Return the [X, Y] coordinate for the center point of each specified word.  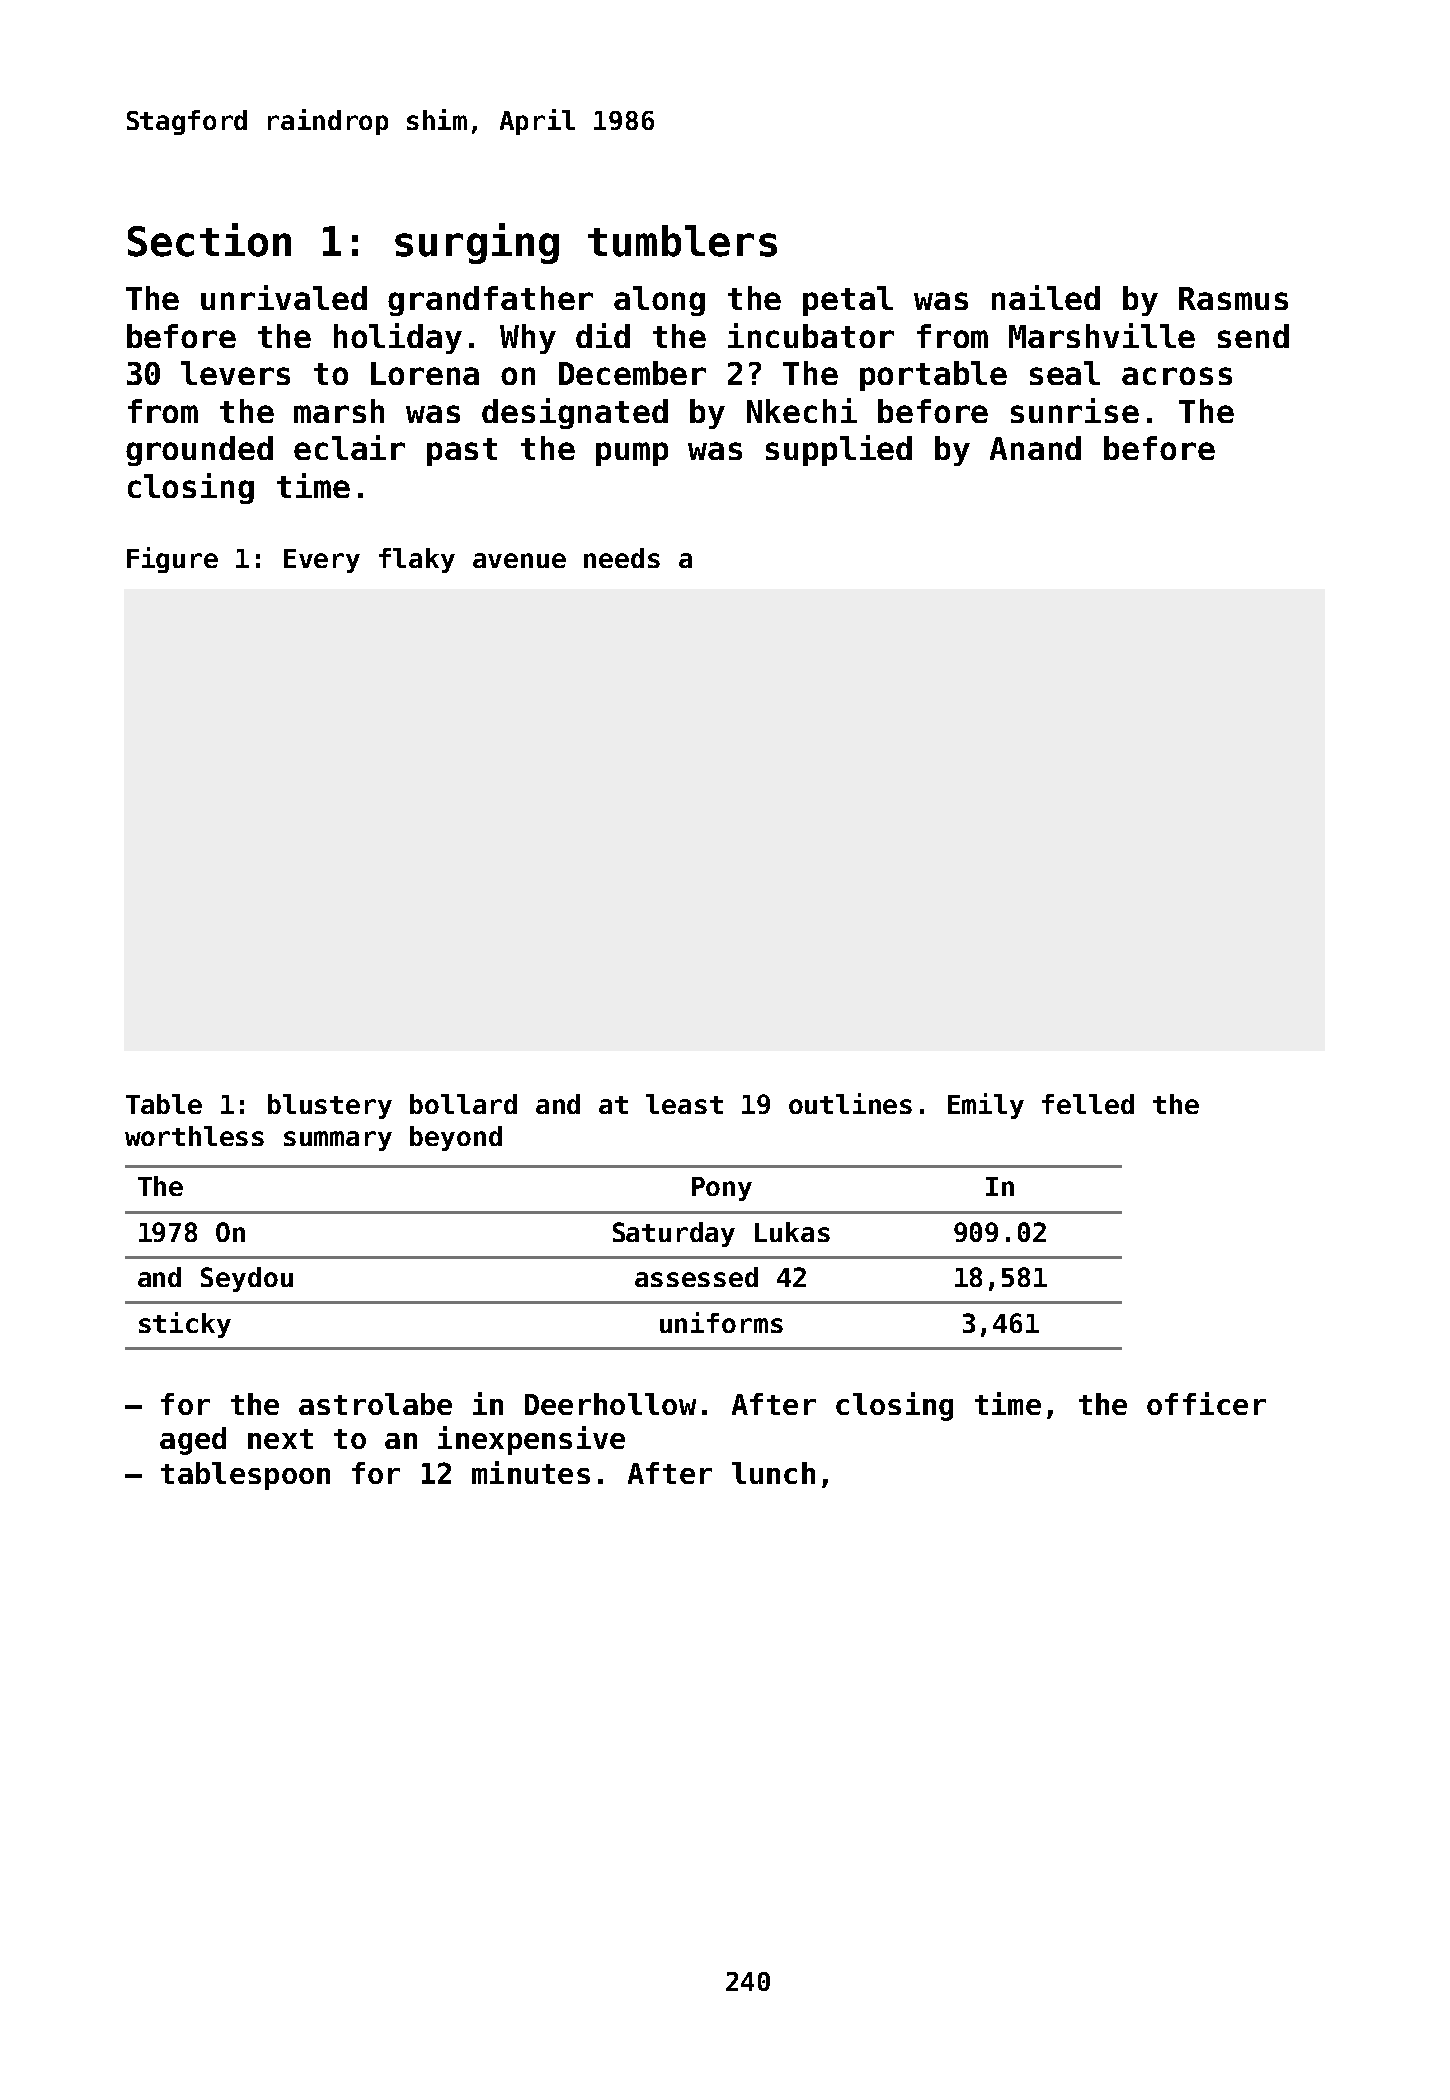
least [684, 1104]
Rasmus [1233, 298]
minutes [531, 1472]
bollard [463, 1104]
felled [1088, 1104]
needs [622, 558]
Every [322, 561]
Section [209, 240]
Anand [1035, 448]
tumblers [682, 241]
